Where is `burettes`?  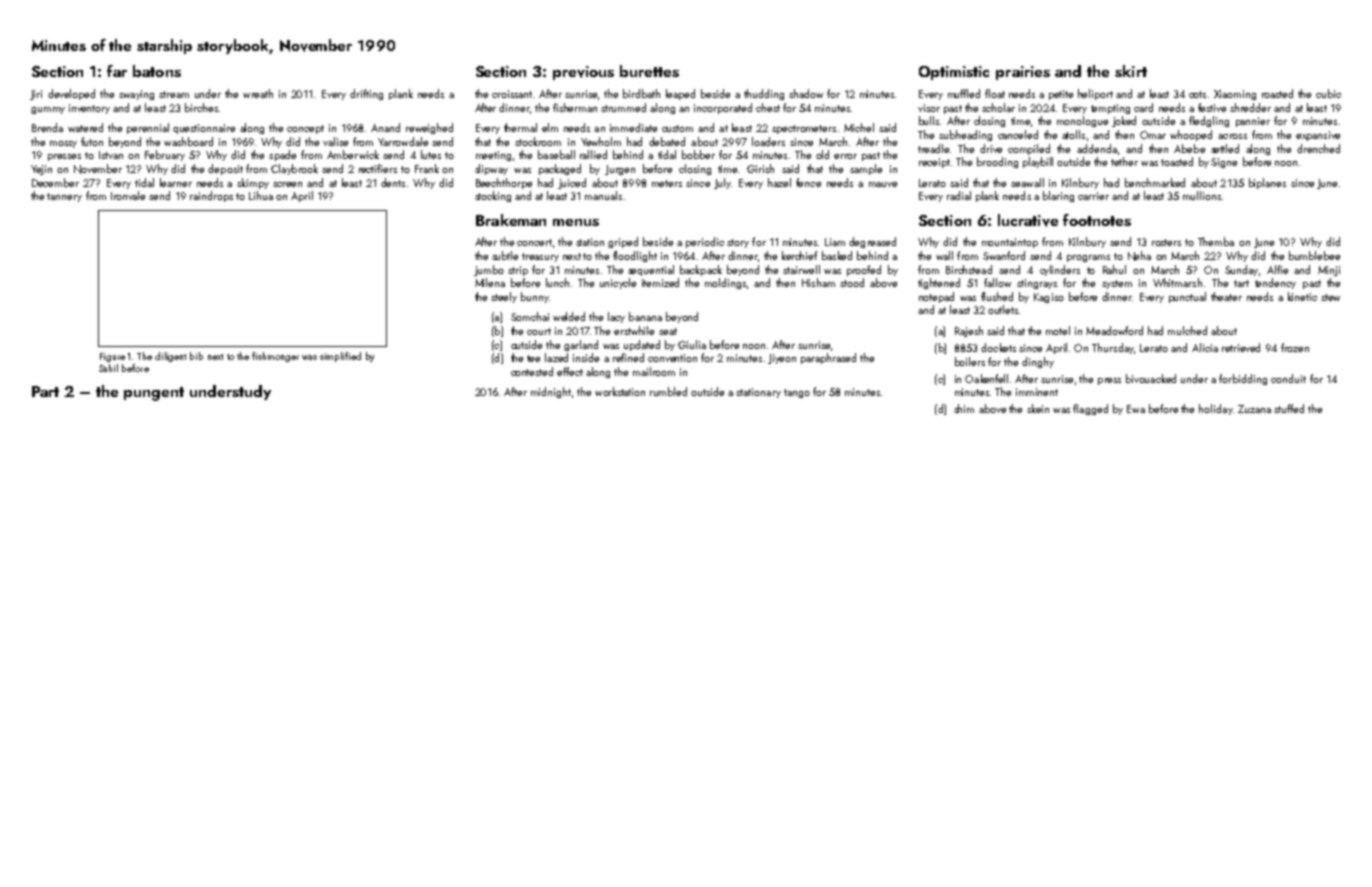 burettes is located at coordinates (649, 71).
